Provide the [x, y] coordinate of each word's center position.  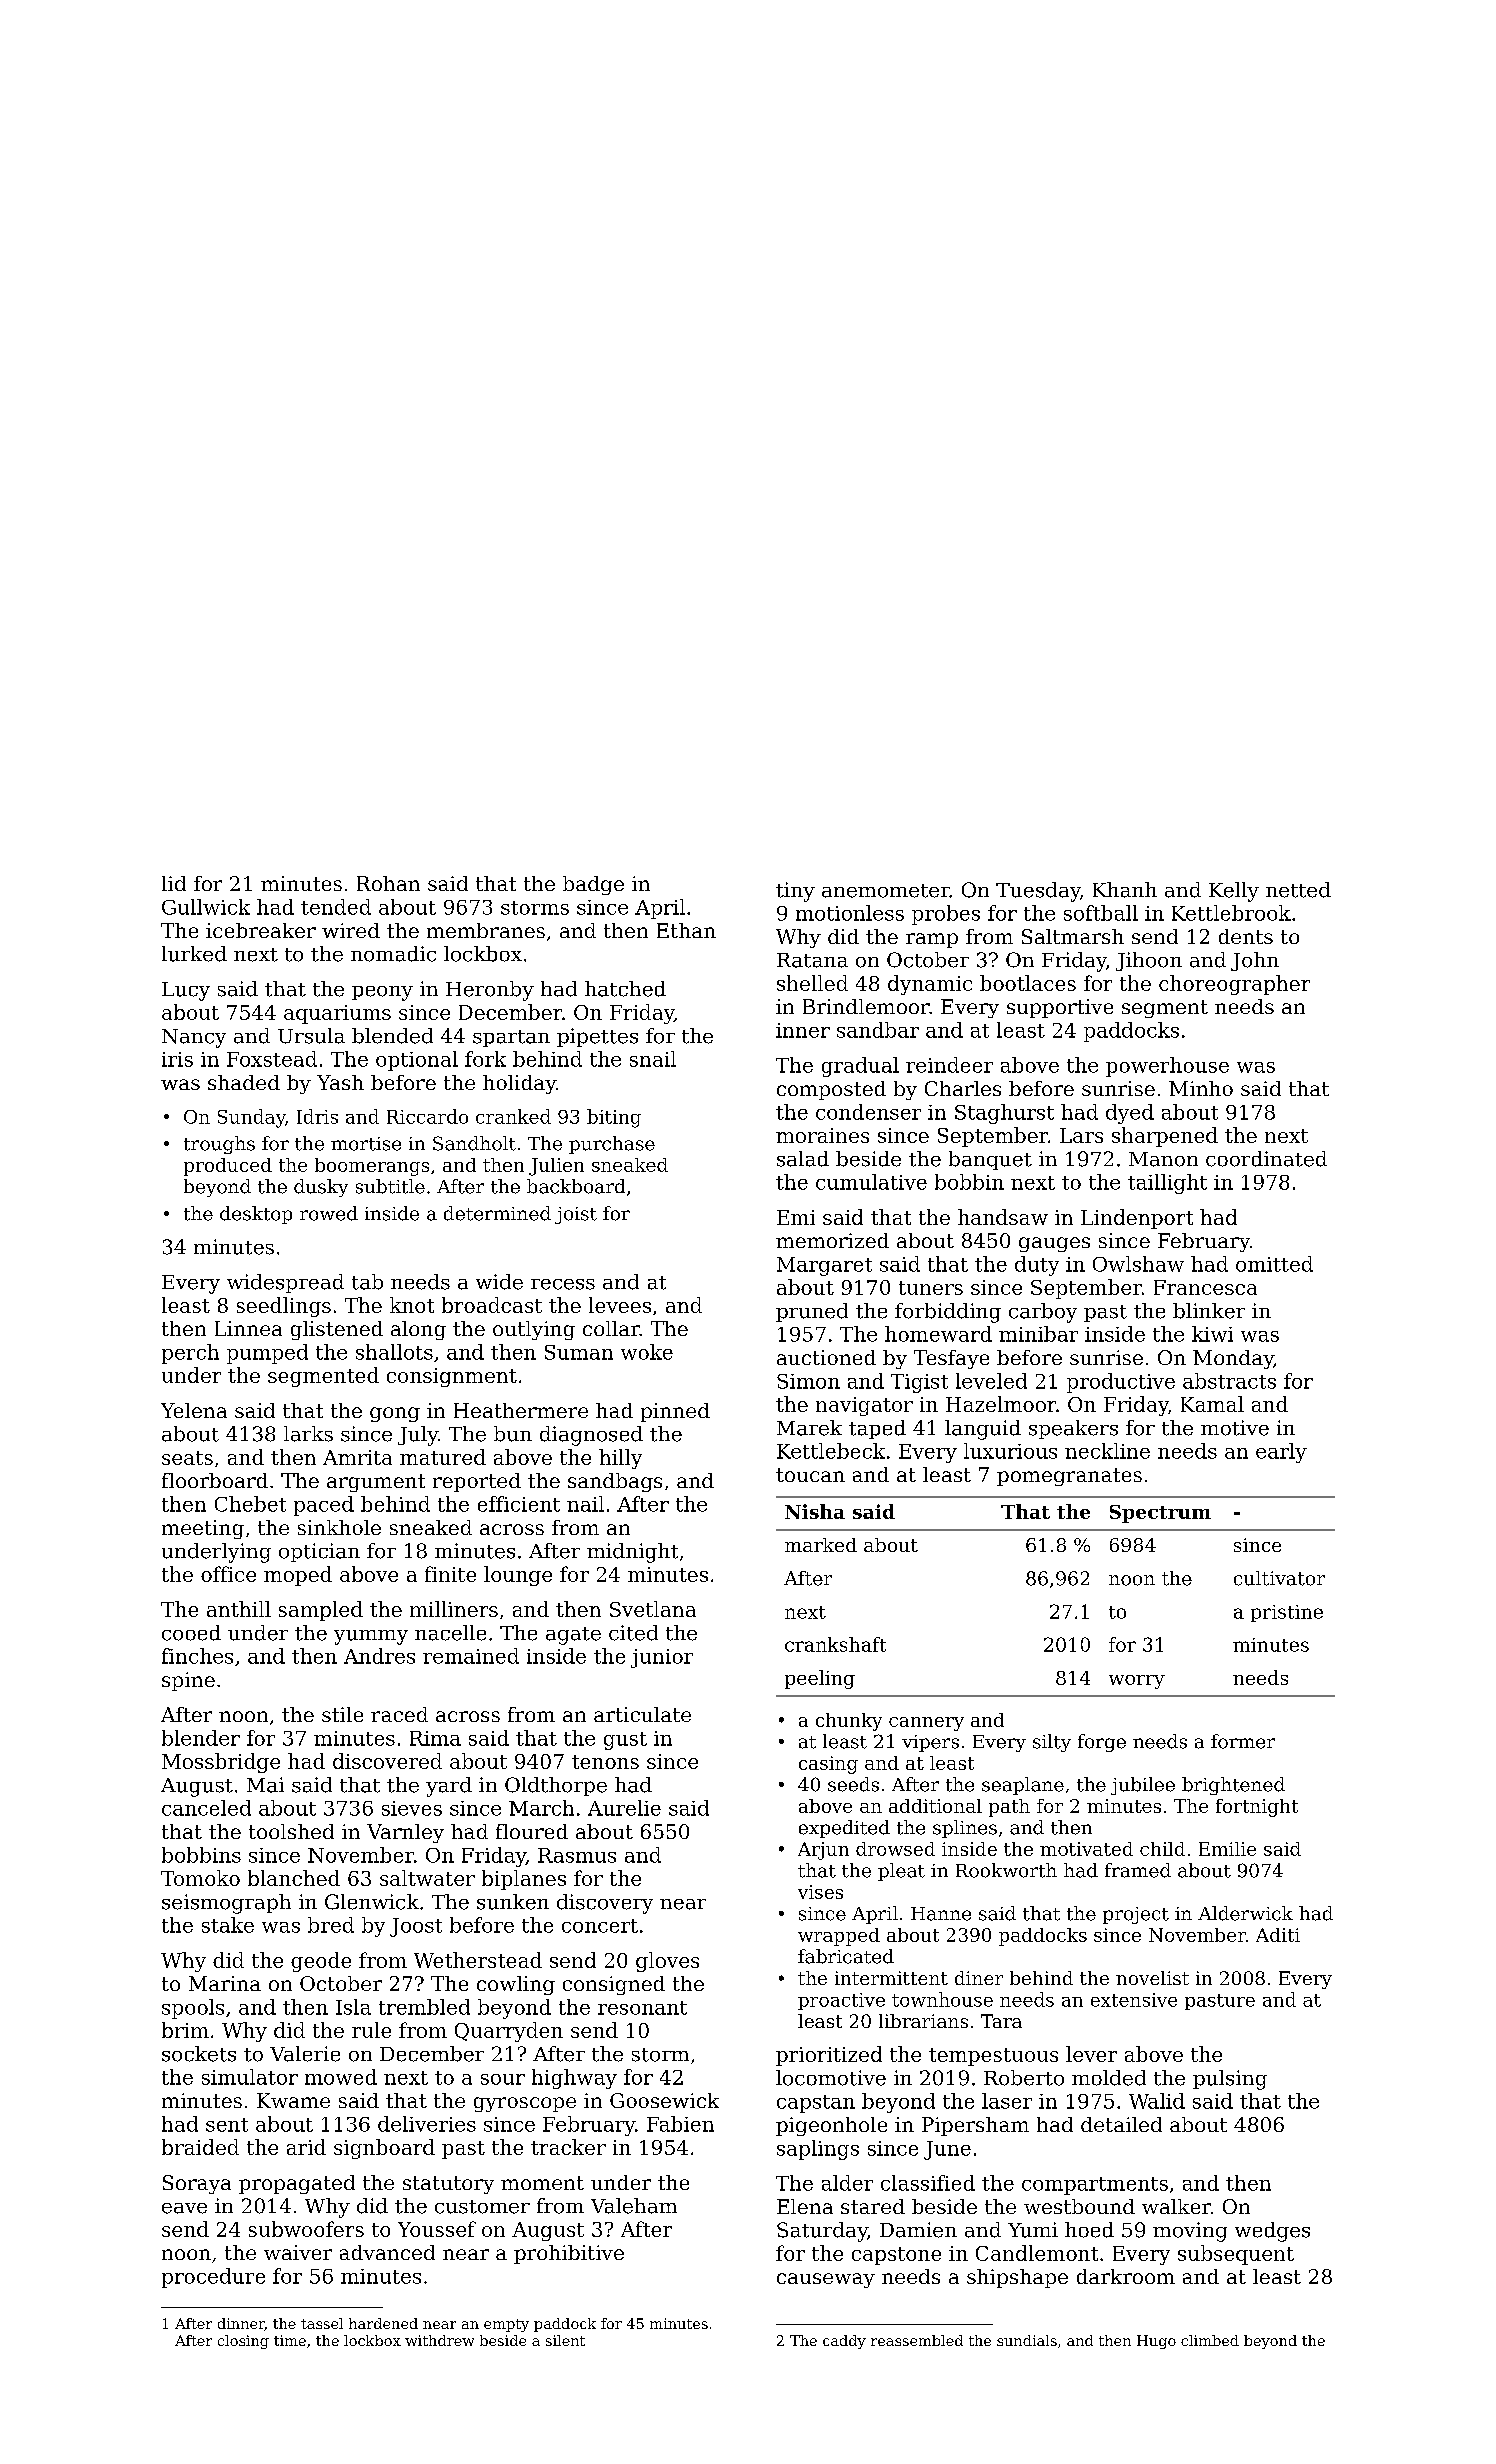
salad [803, 1159]
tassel [322, 2323]
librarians [923, 2021]
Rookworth [1006, 1870]
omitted [1274, 1264]
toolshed [291, 1831]
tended [336, 907]
